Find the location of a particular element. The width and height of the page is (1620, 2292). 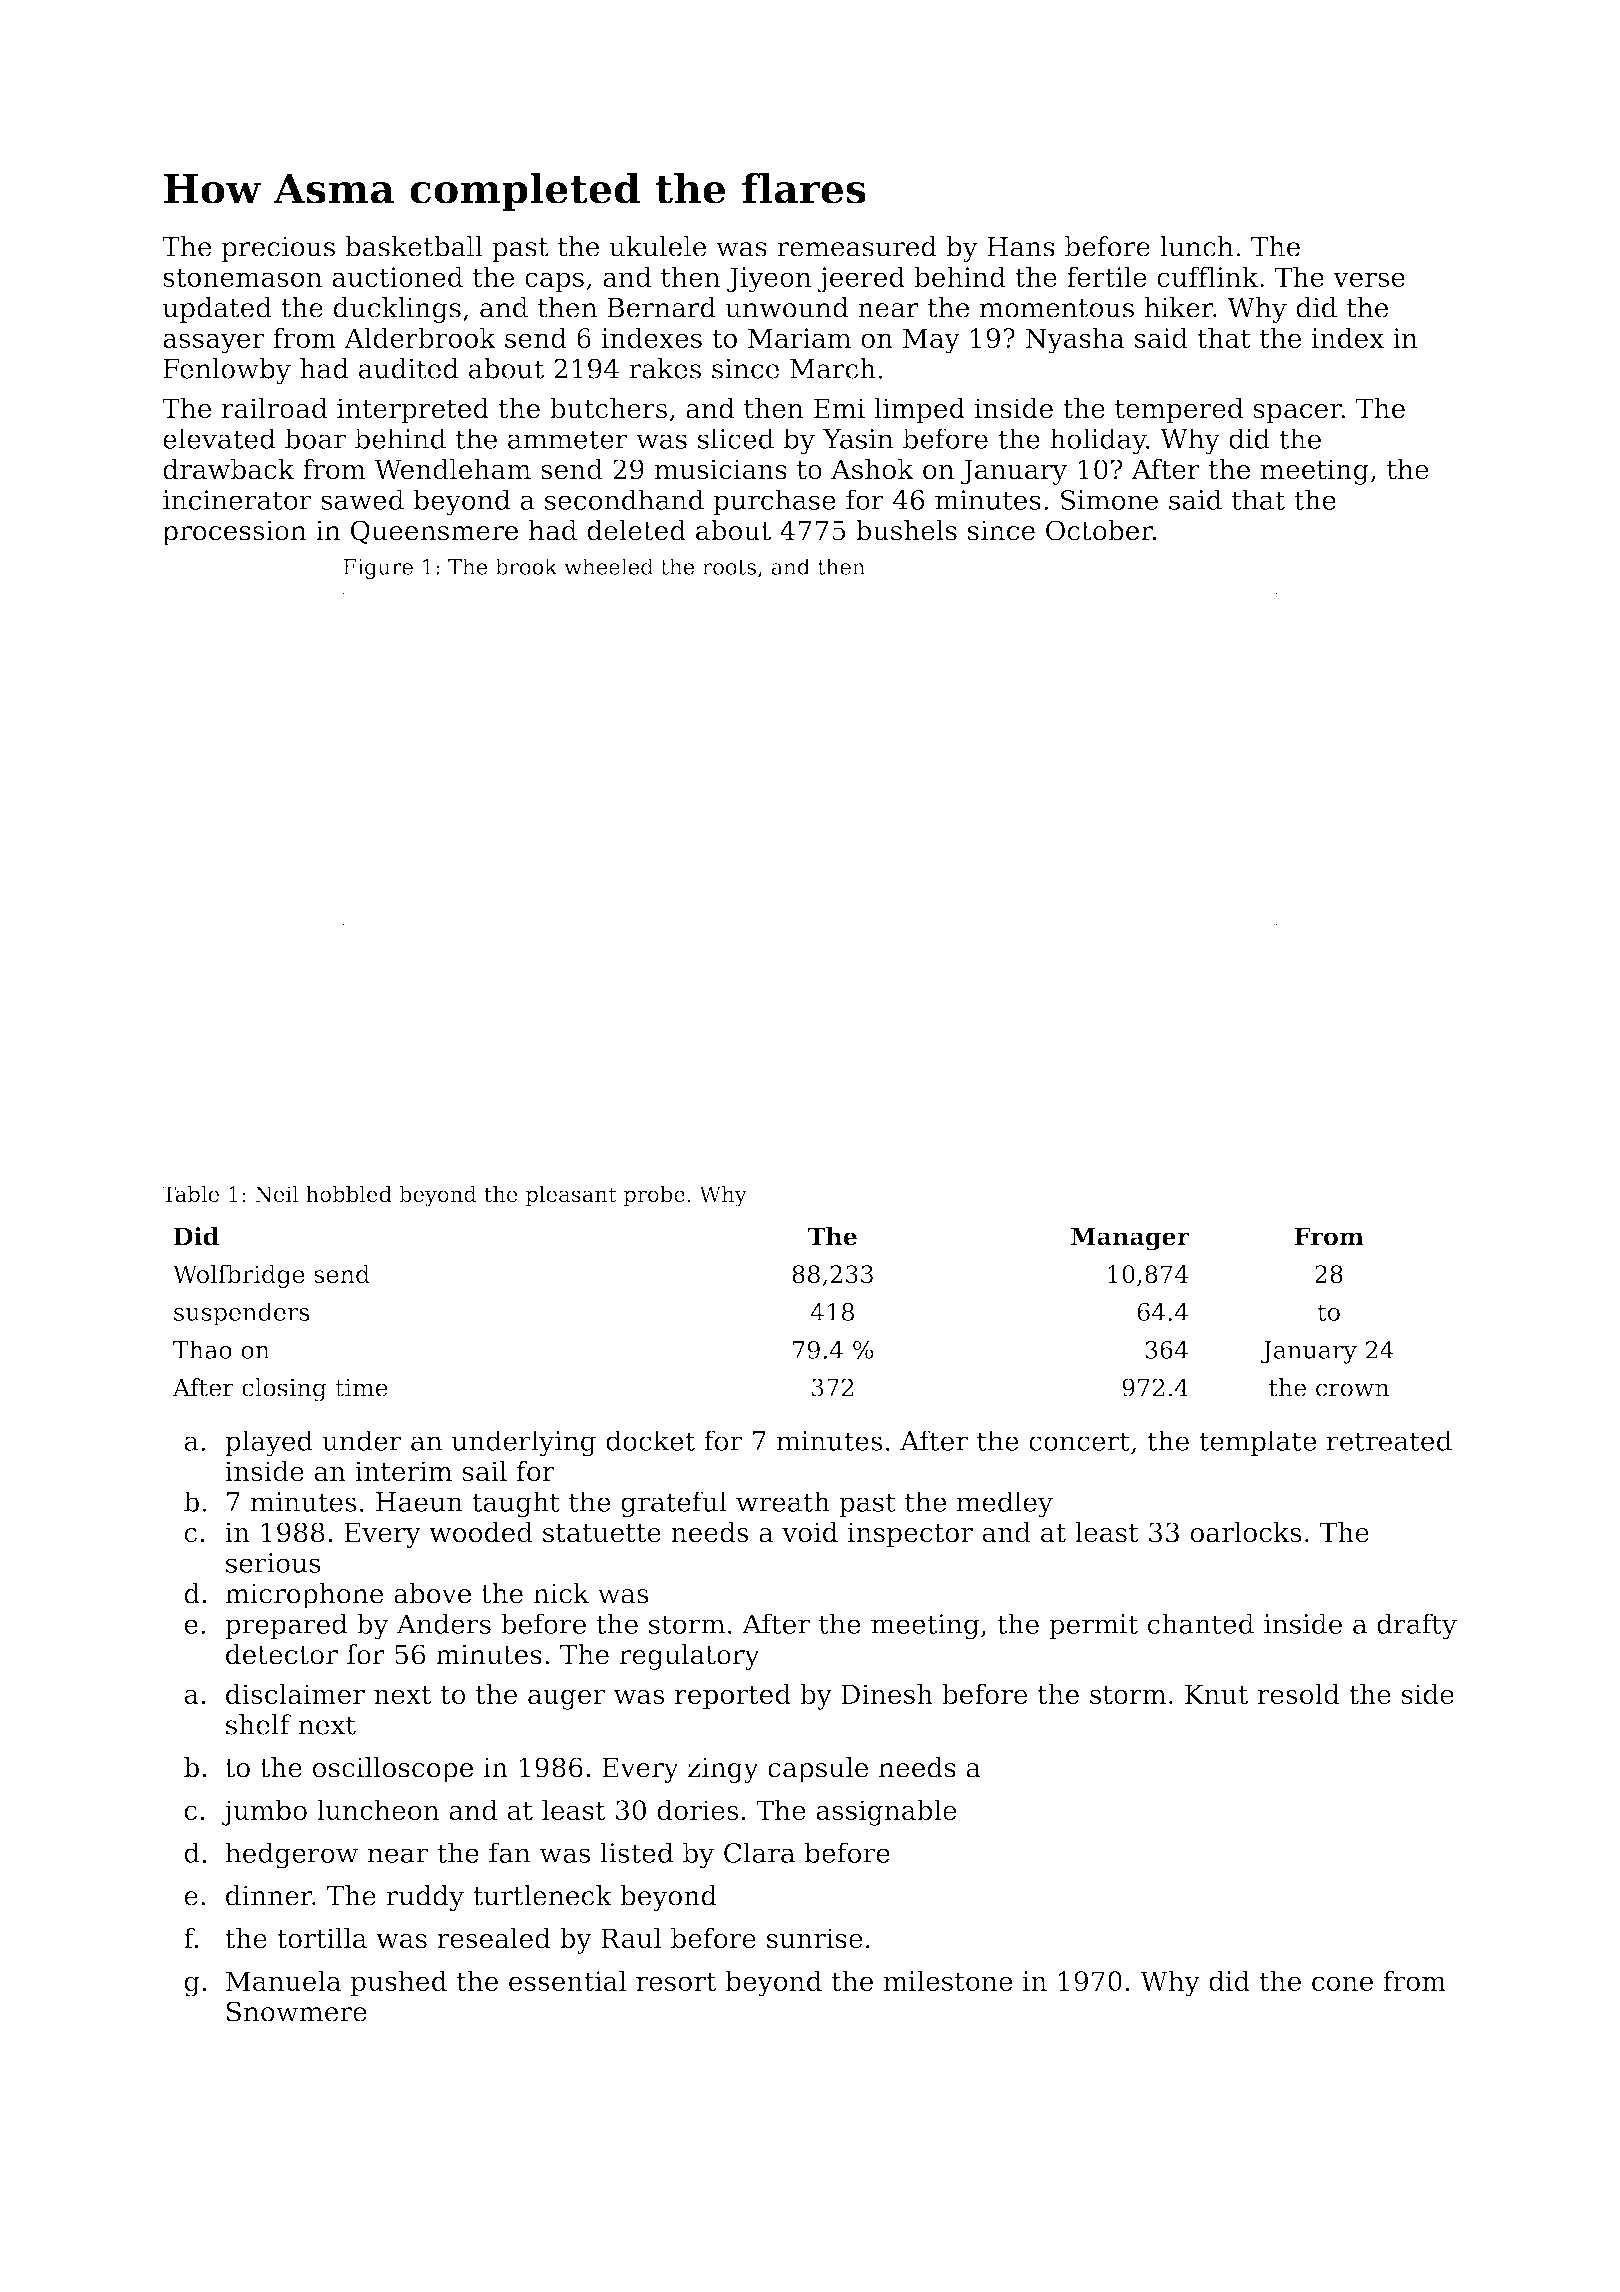

ukulele is located at coordinates (657, 246).
